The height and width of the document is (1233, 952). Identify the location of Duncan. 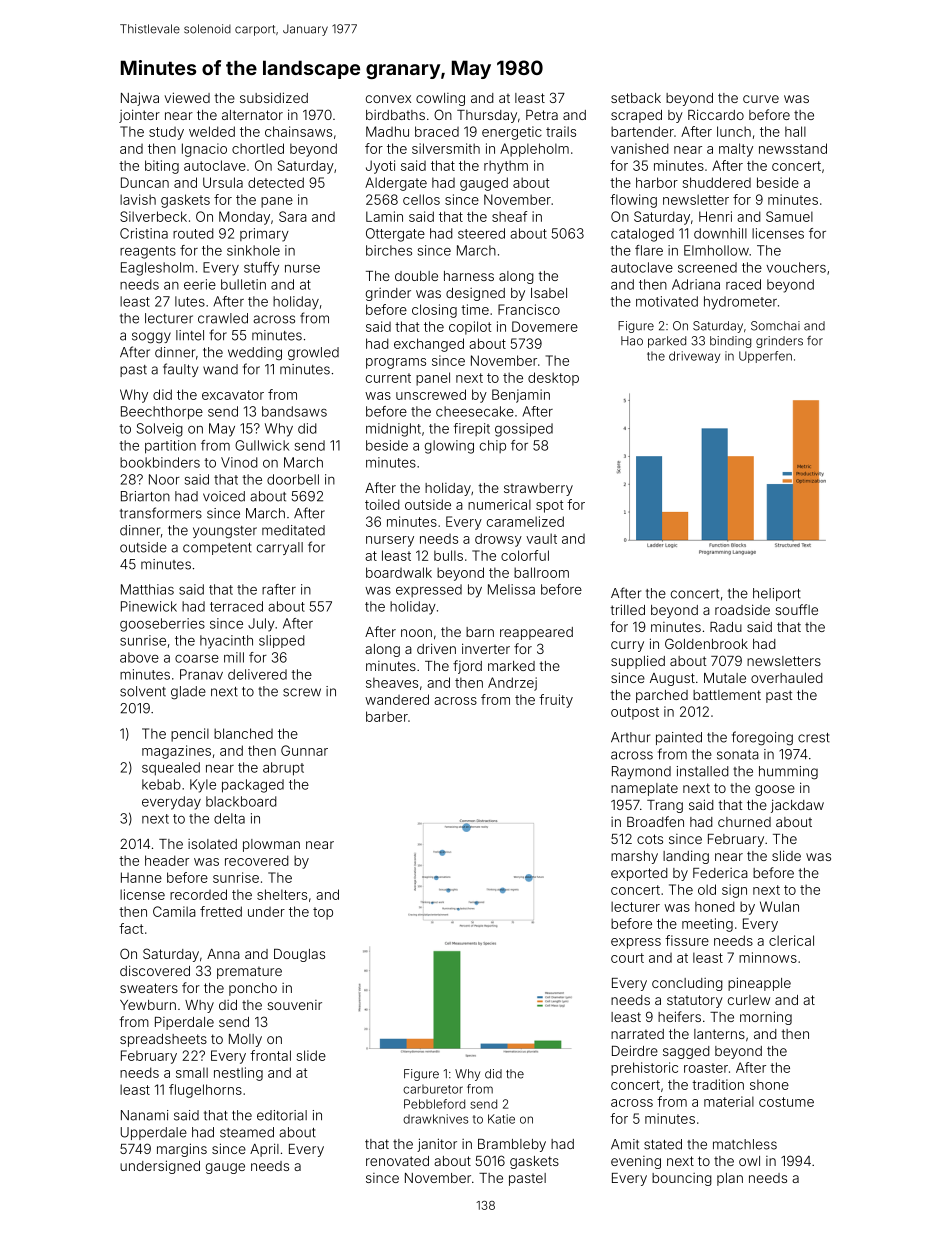
(145, 182).
